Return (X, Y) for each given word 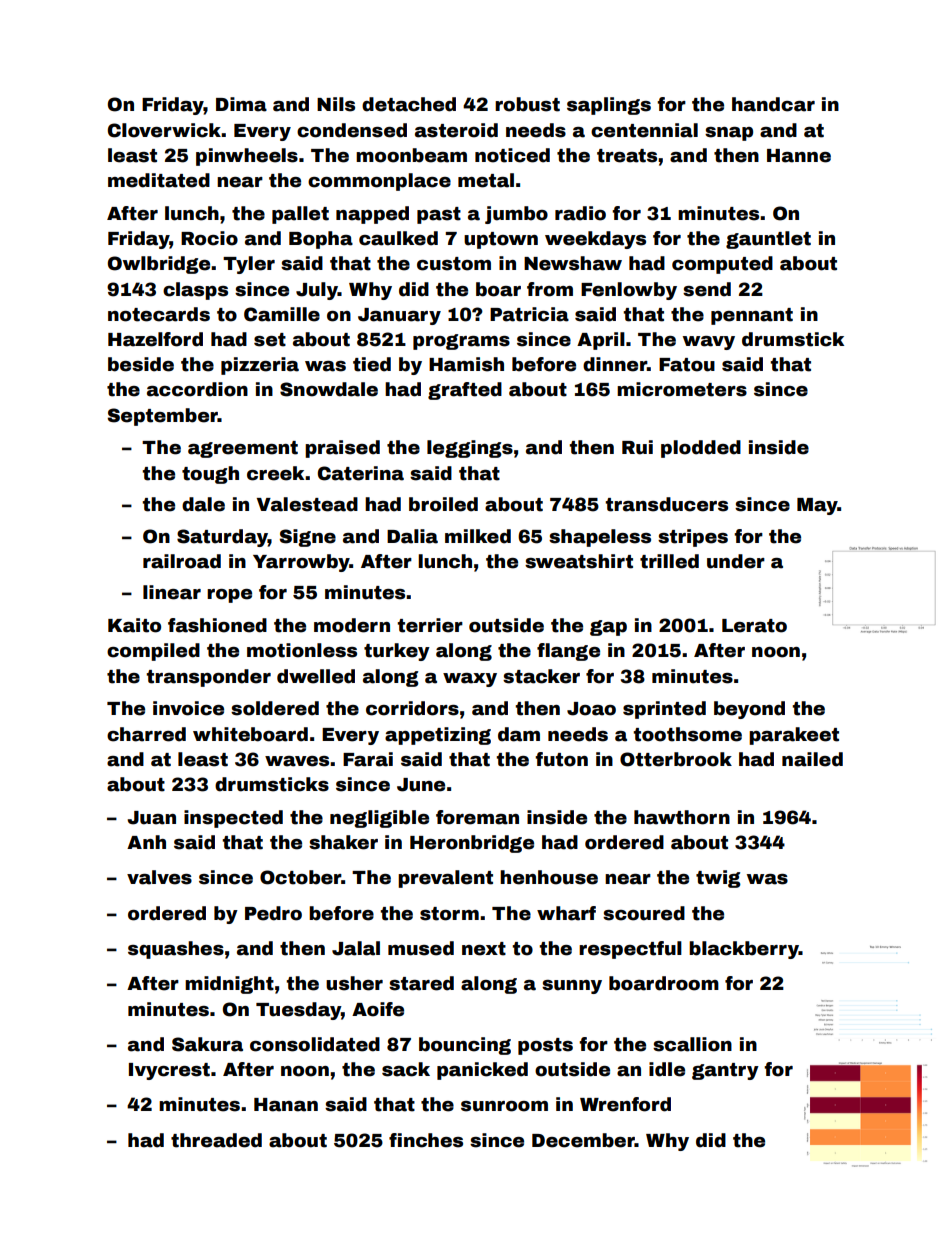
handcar (773, 104)
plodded (701, 449)
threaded (216, 1140)
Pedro (273, 913)
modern (352, 625)
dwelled (316, 676)
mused (421, 948)
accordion (197, 389)
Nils (336, 104)
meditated (159, 180)
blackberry (744, 950)
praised (342, 449)
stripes (693, 538)
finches (426, 1140)
